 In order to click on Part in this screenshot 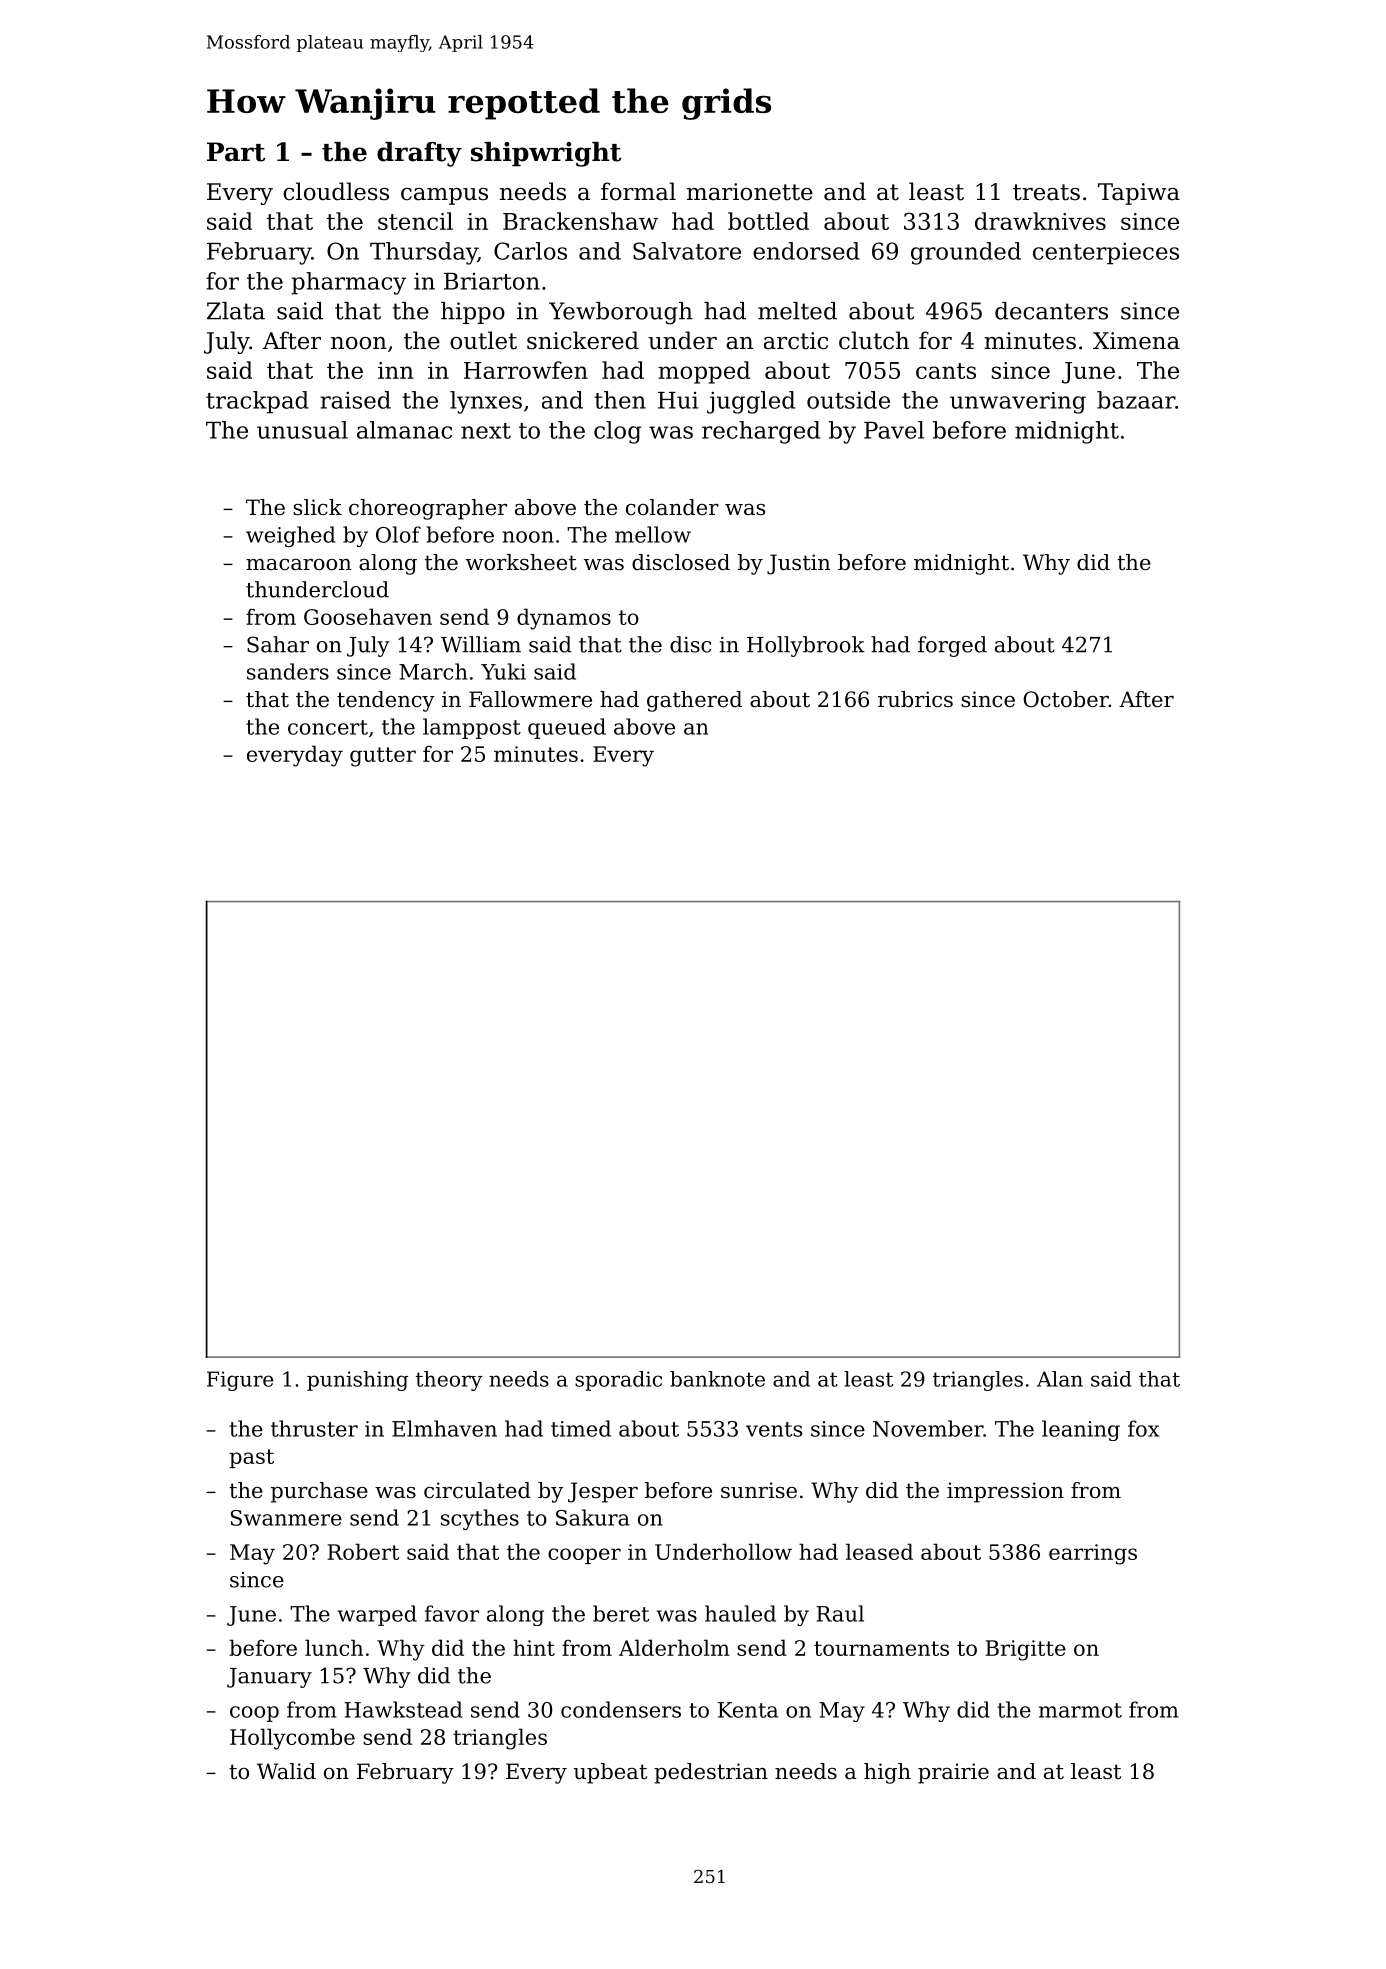, I will do `click(236, 152)`.
